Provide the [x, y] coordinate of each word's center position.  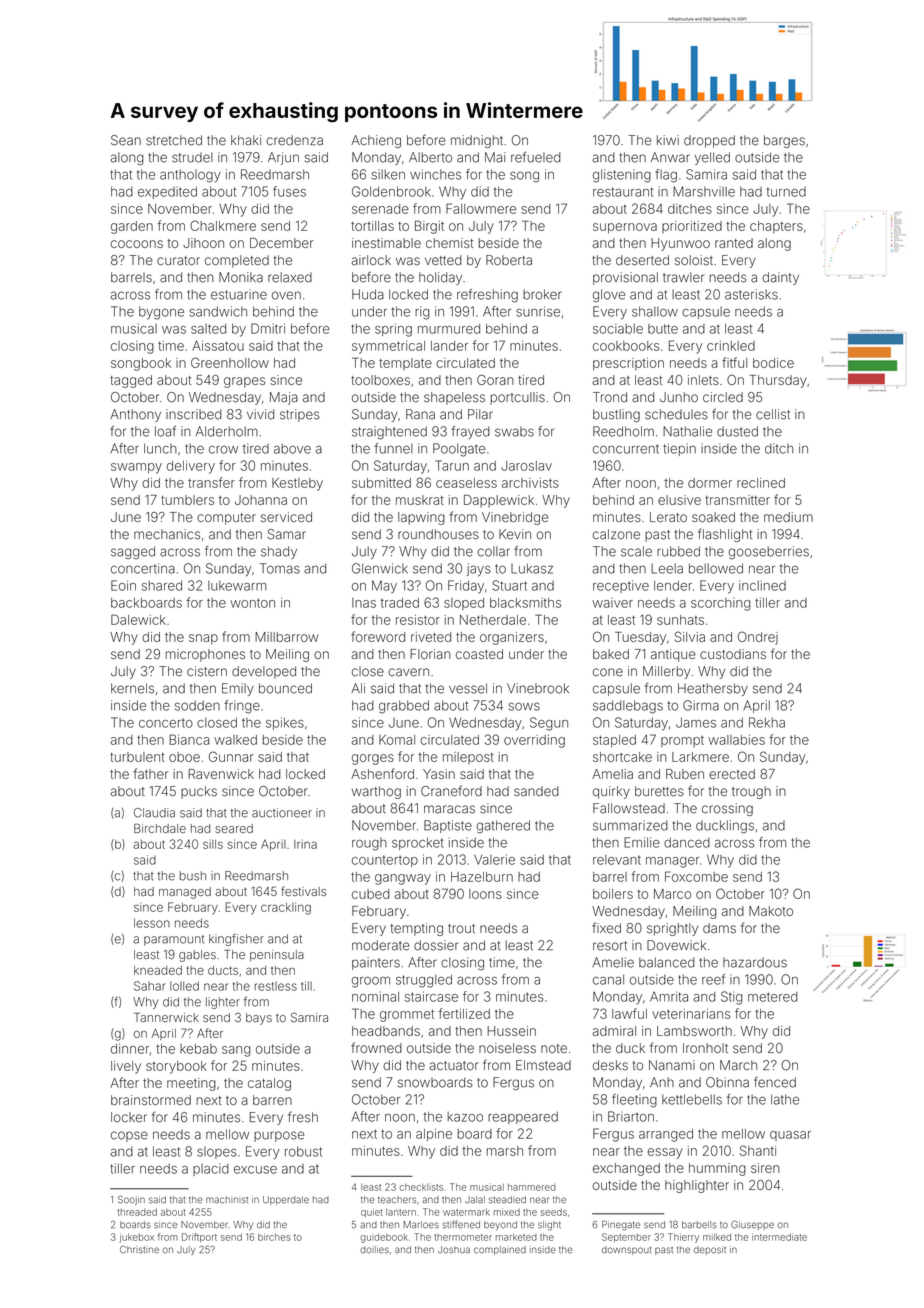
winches [435, 174]
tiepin [679, 449]
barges [784, 141]
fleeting [634, 1101]
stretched [174, 140]
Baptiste [448, 826]
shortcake [622, 757]
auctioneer [282, 813]
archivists [530, 483]
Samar [287, 534]
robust [303, 1151]
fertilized [464, 1013]
